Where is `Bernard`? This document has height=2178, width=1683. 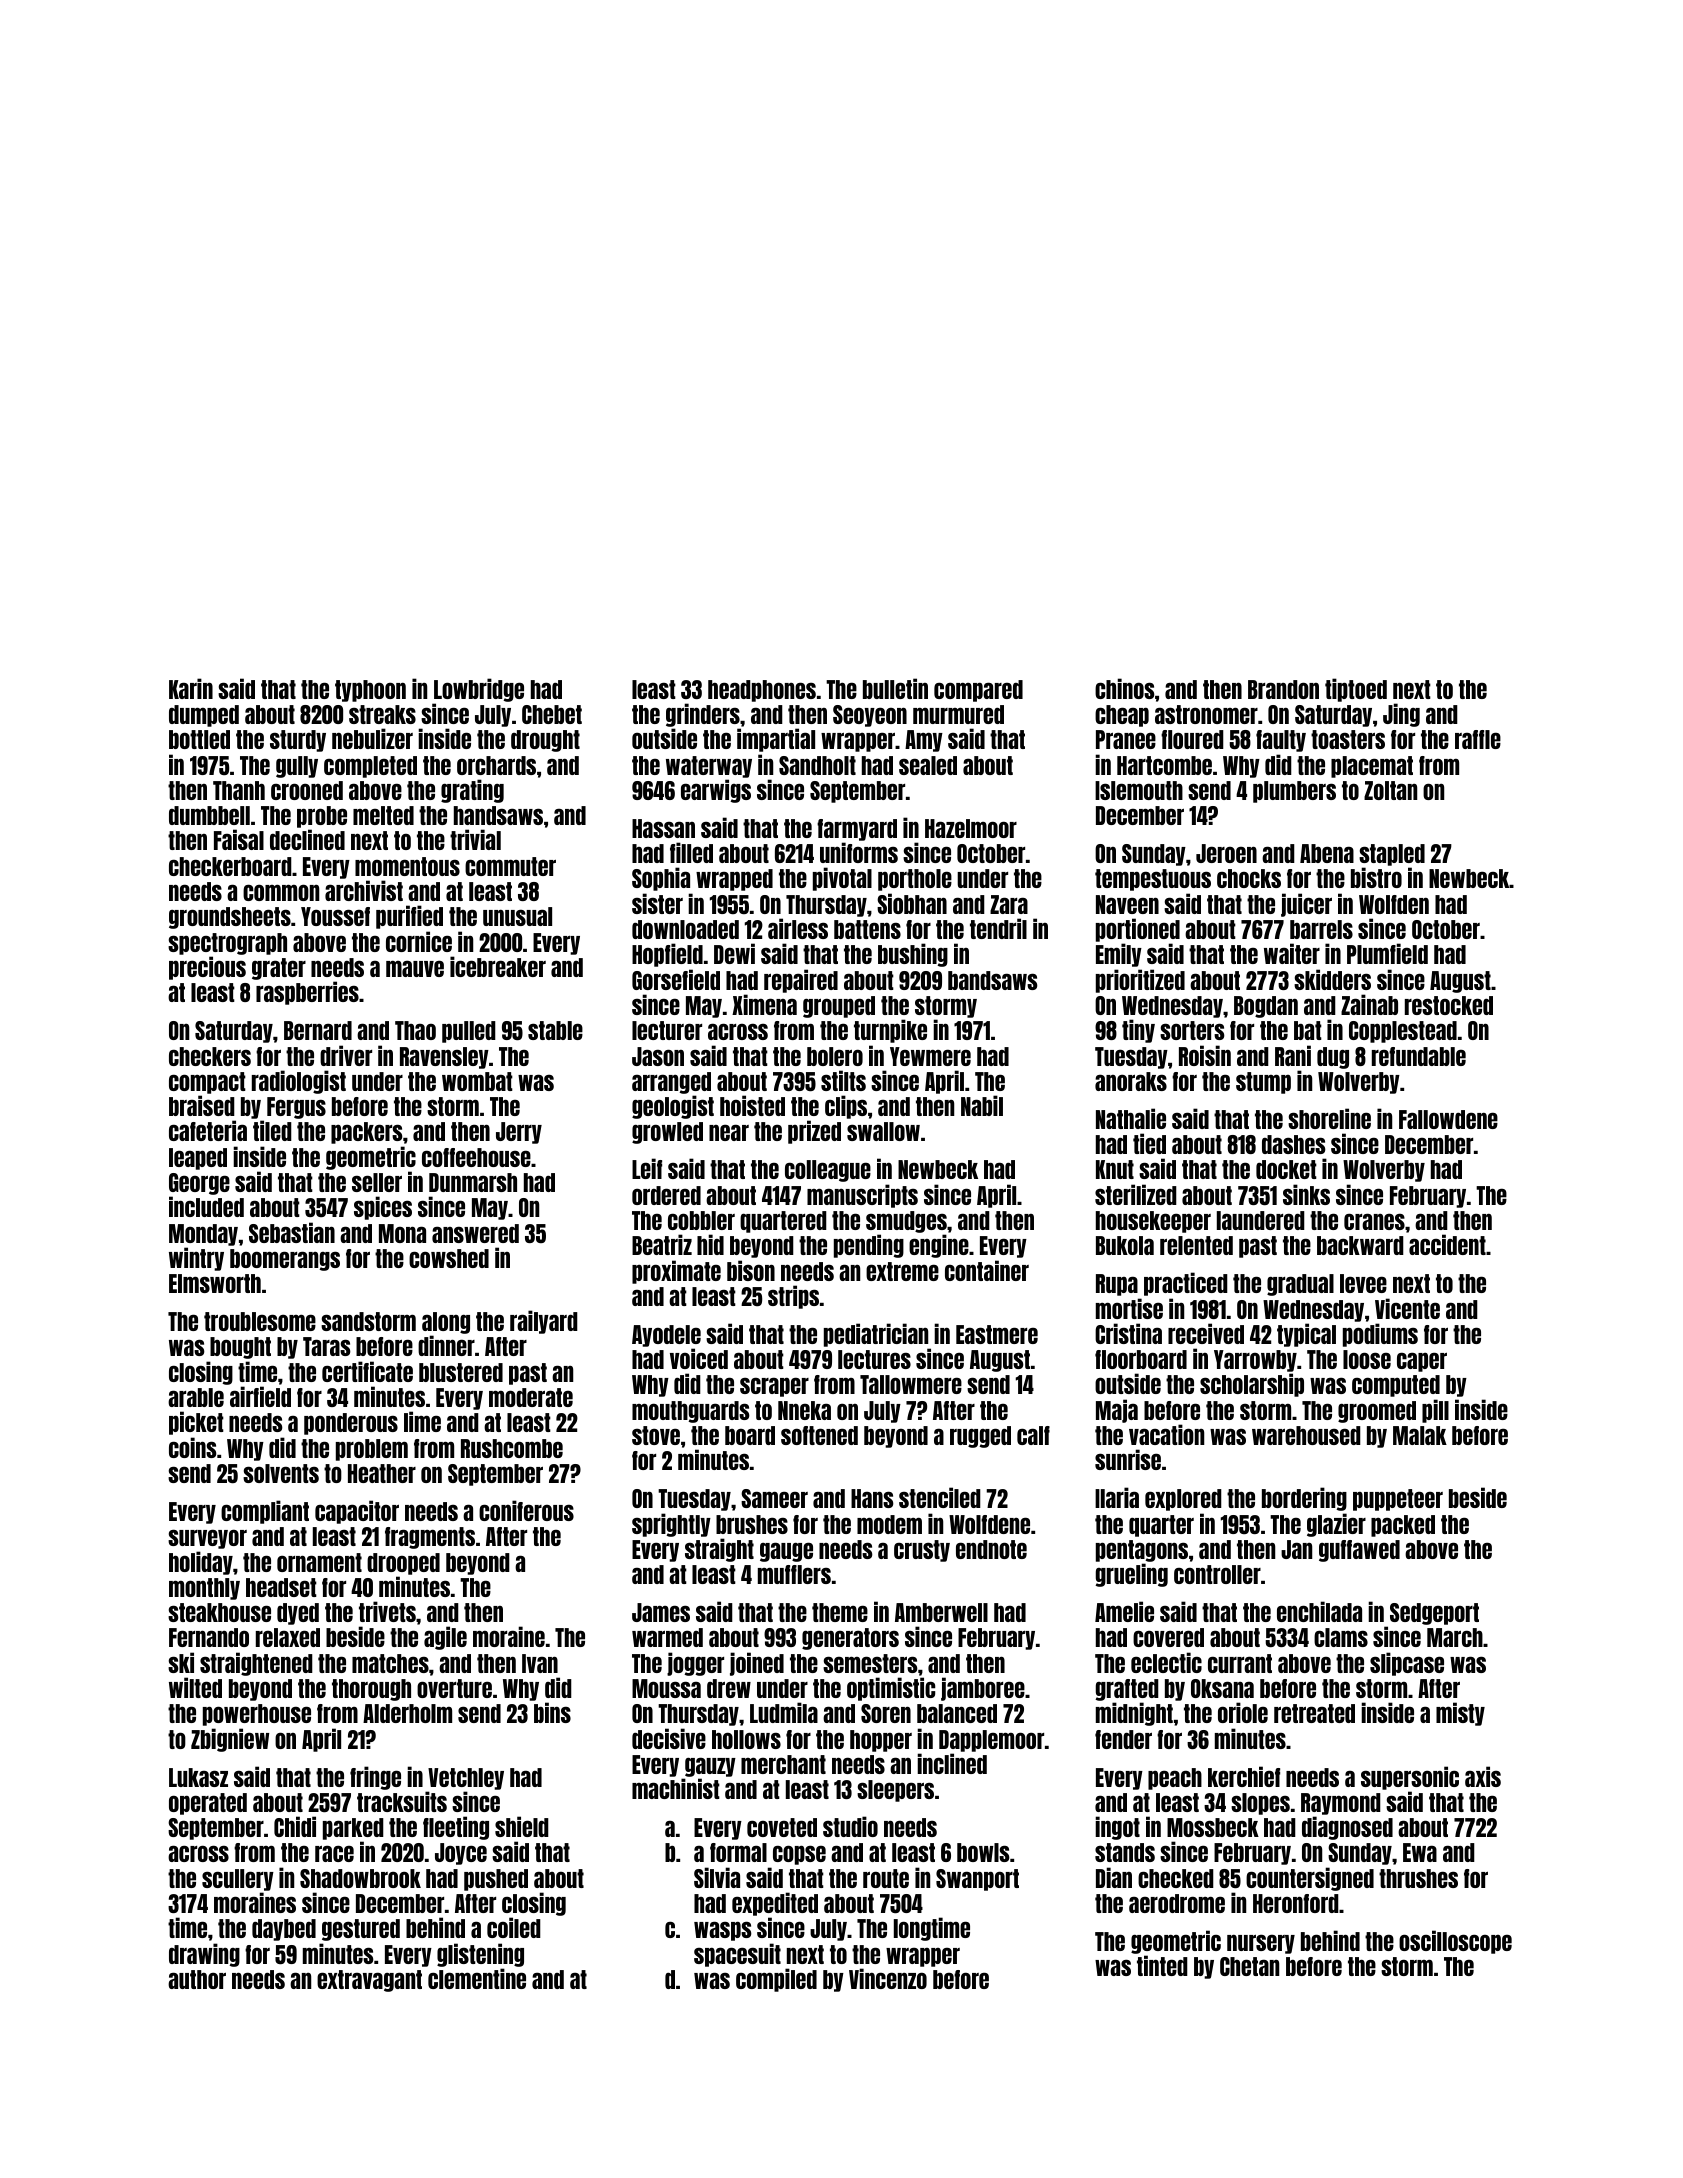
Bernard is located at coordinates (318, 1030).
